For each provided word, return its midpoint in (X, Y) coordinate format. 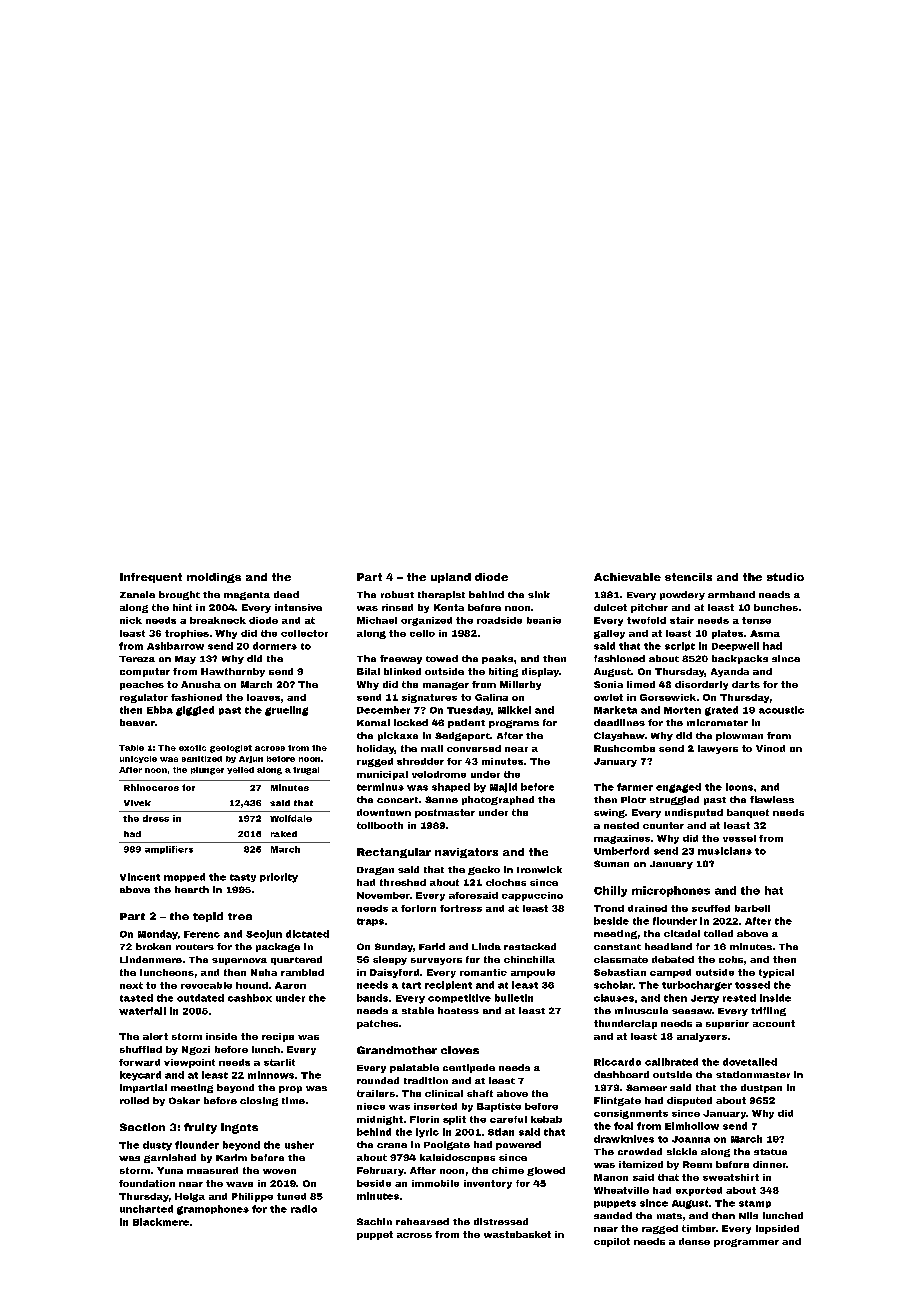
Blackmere (161, 1222)
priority (279, 878)
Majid (503, 788)
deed (286, 594)
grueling (286, 711)
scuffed (711, 908)
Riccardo (617, 1062)
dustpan (761, 1088)
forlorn (418, 908)
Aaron (290, 985)
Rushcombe (624, 748)
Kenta (449, 607)
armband (731, 594)
